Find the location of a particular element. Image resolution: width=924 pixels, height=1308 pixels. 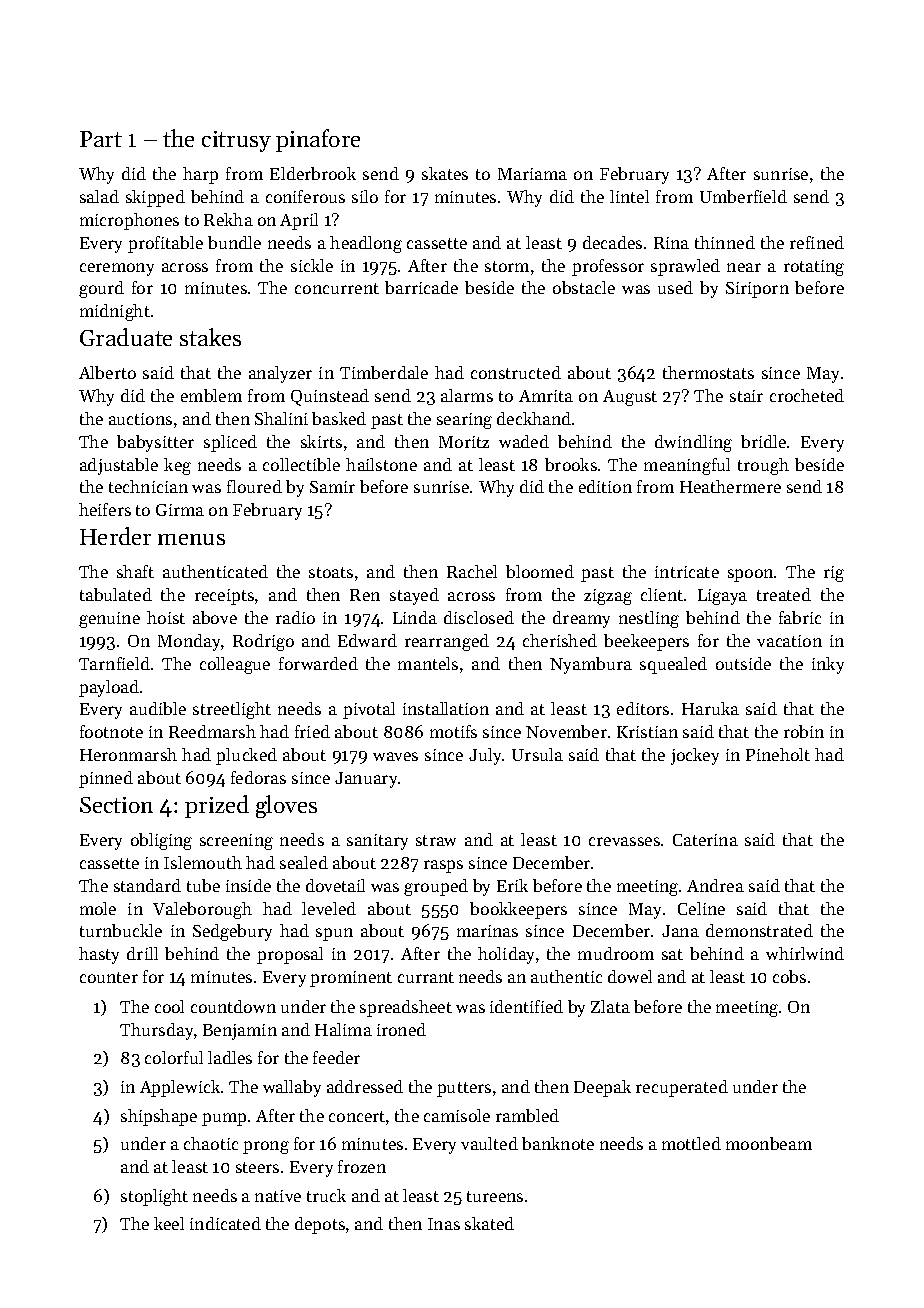

adjustable is located at coordinates (119, 466).
